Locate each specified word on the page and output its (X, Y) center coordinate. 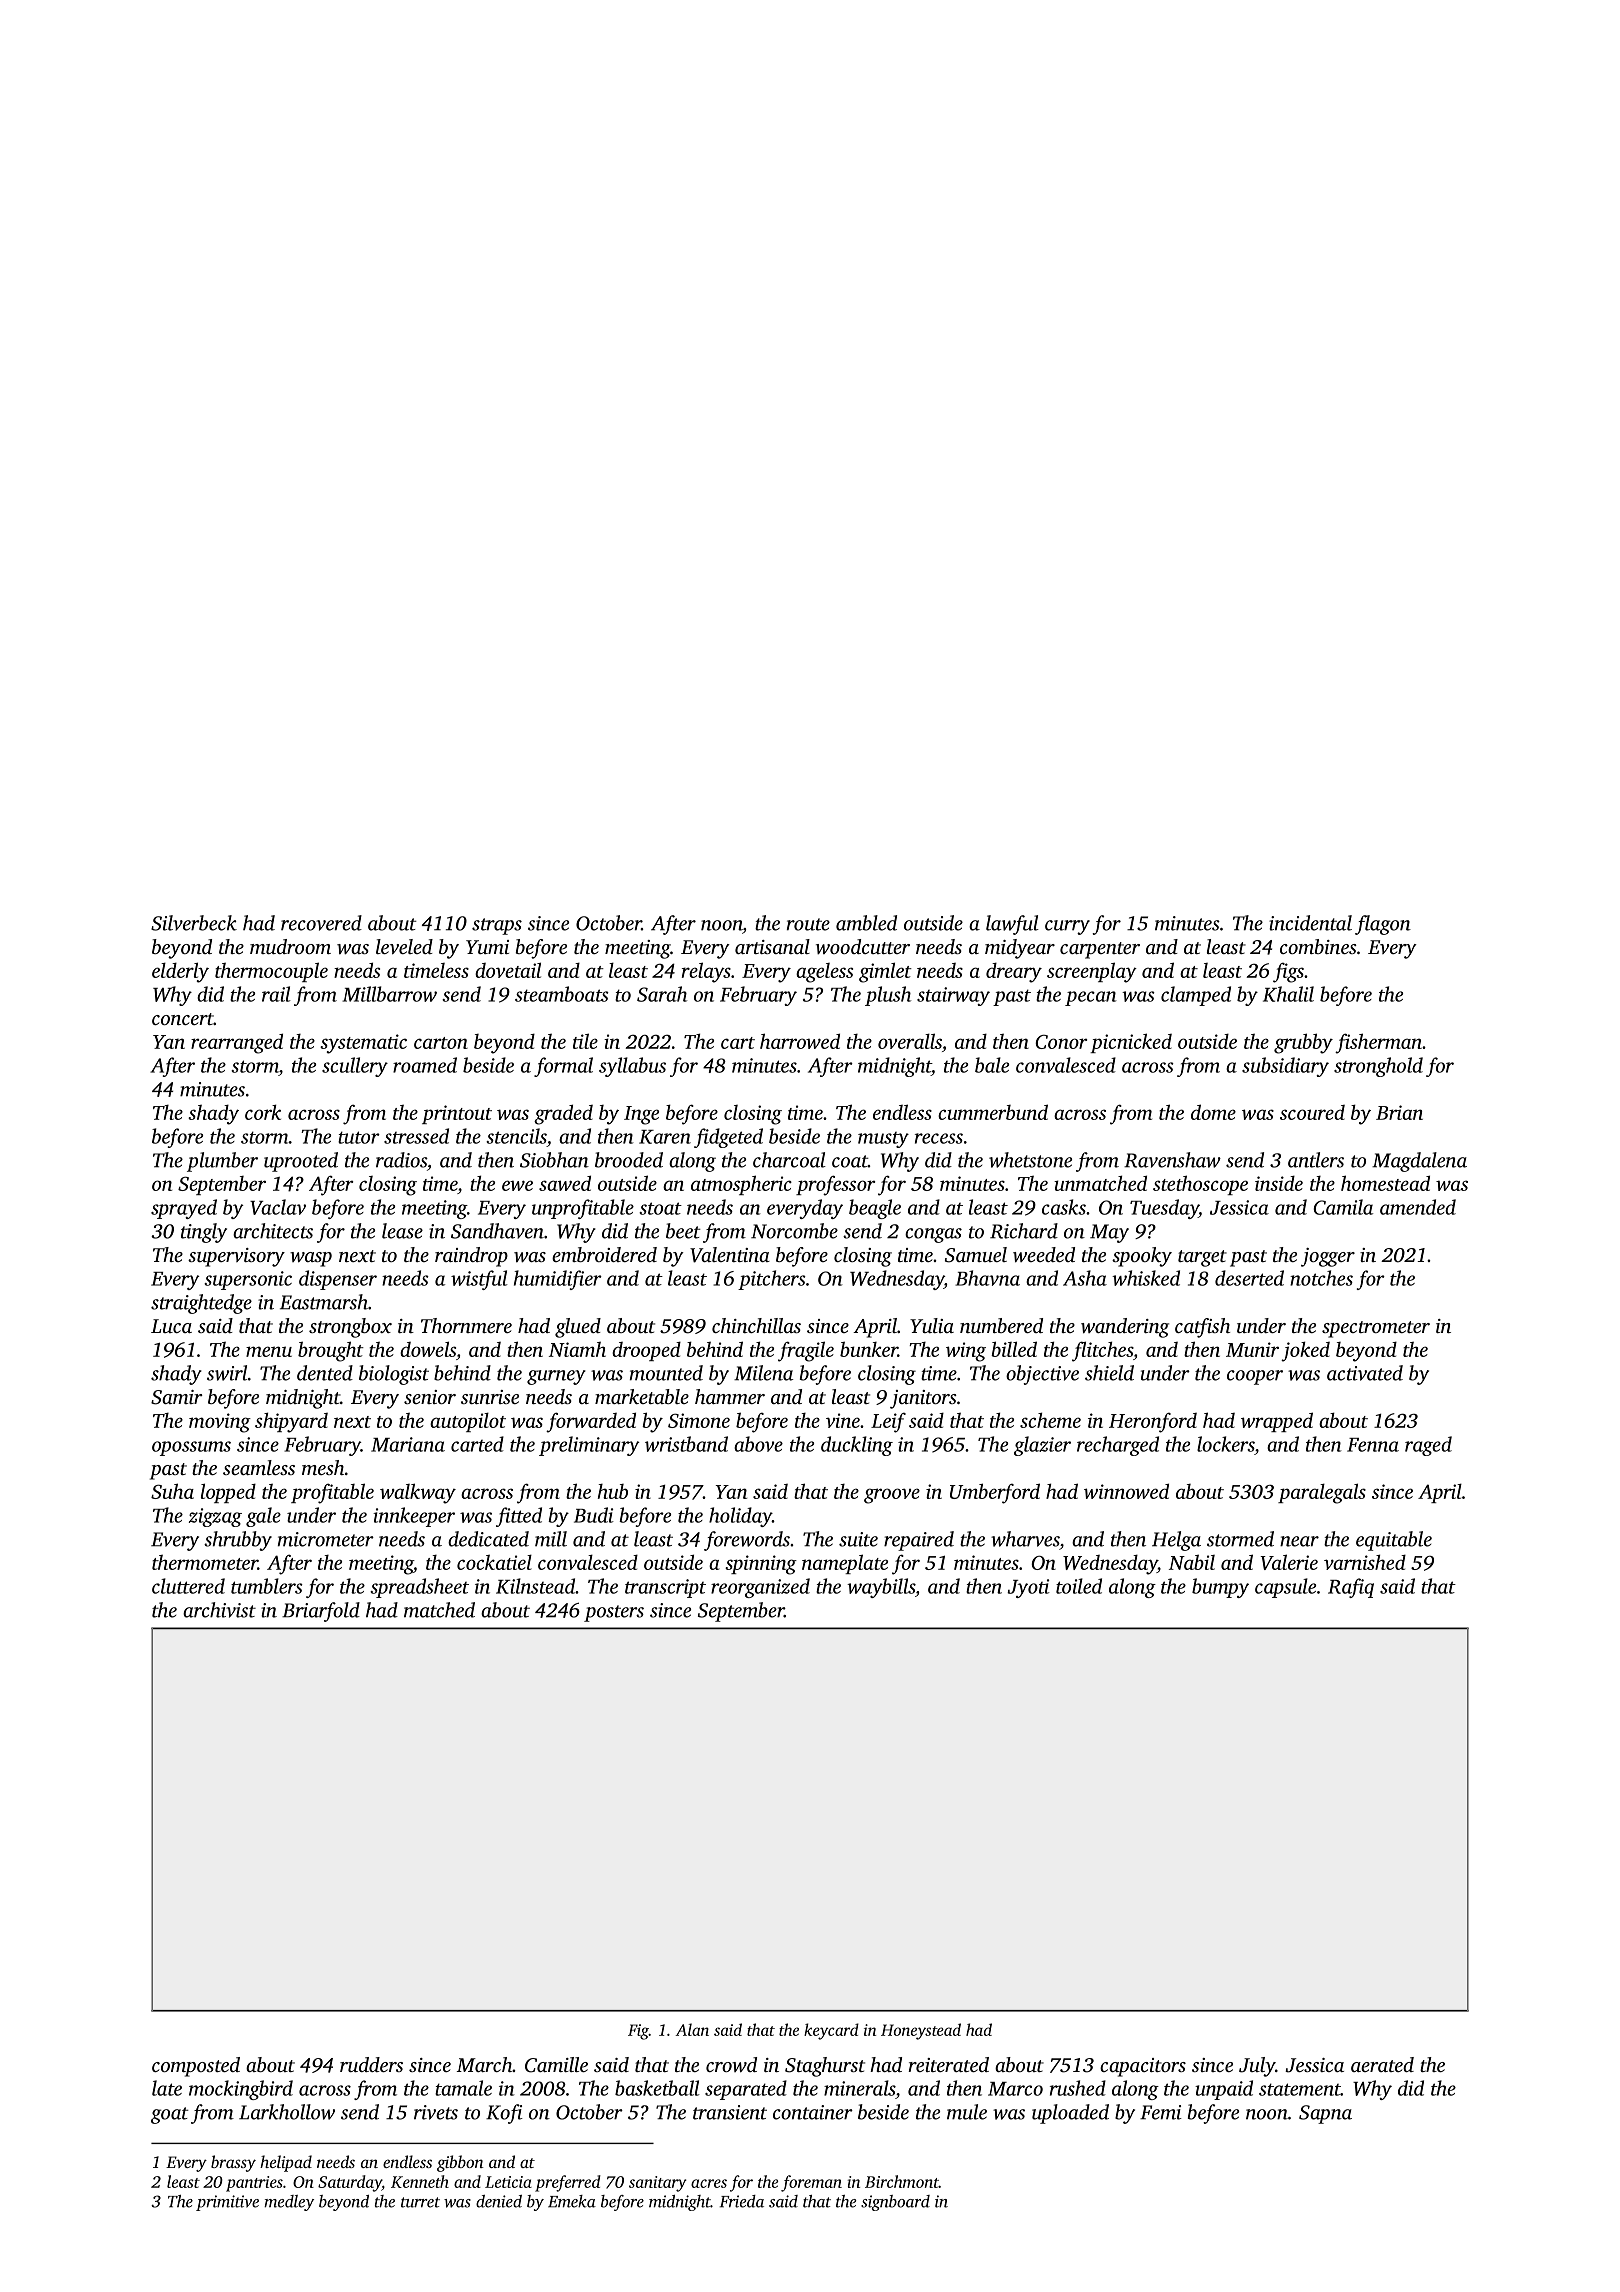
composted (196, 2067)
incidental (1310, 923)
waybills (881, 1588)
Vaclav (278, 1207)
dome (1213, 1112)
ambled (866, 923)
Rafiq (1351, 1588)
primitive (227, 2203)
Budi (594, 1515)
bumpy (1220, 1588)
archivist (219, 1610)
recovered (321, 923)
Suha (172, 1491)
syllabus (632, 1067)
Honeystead (921, 2031)
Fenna (1373, 1445)
